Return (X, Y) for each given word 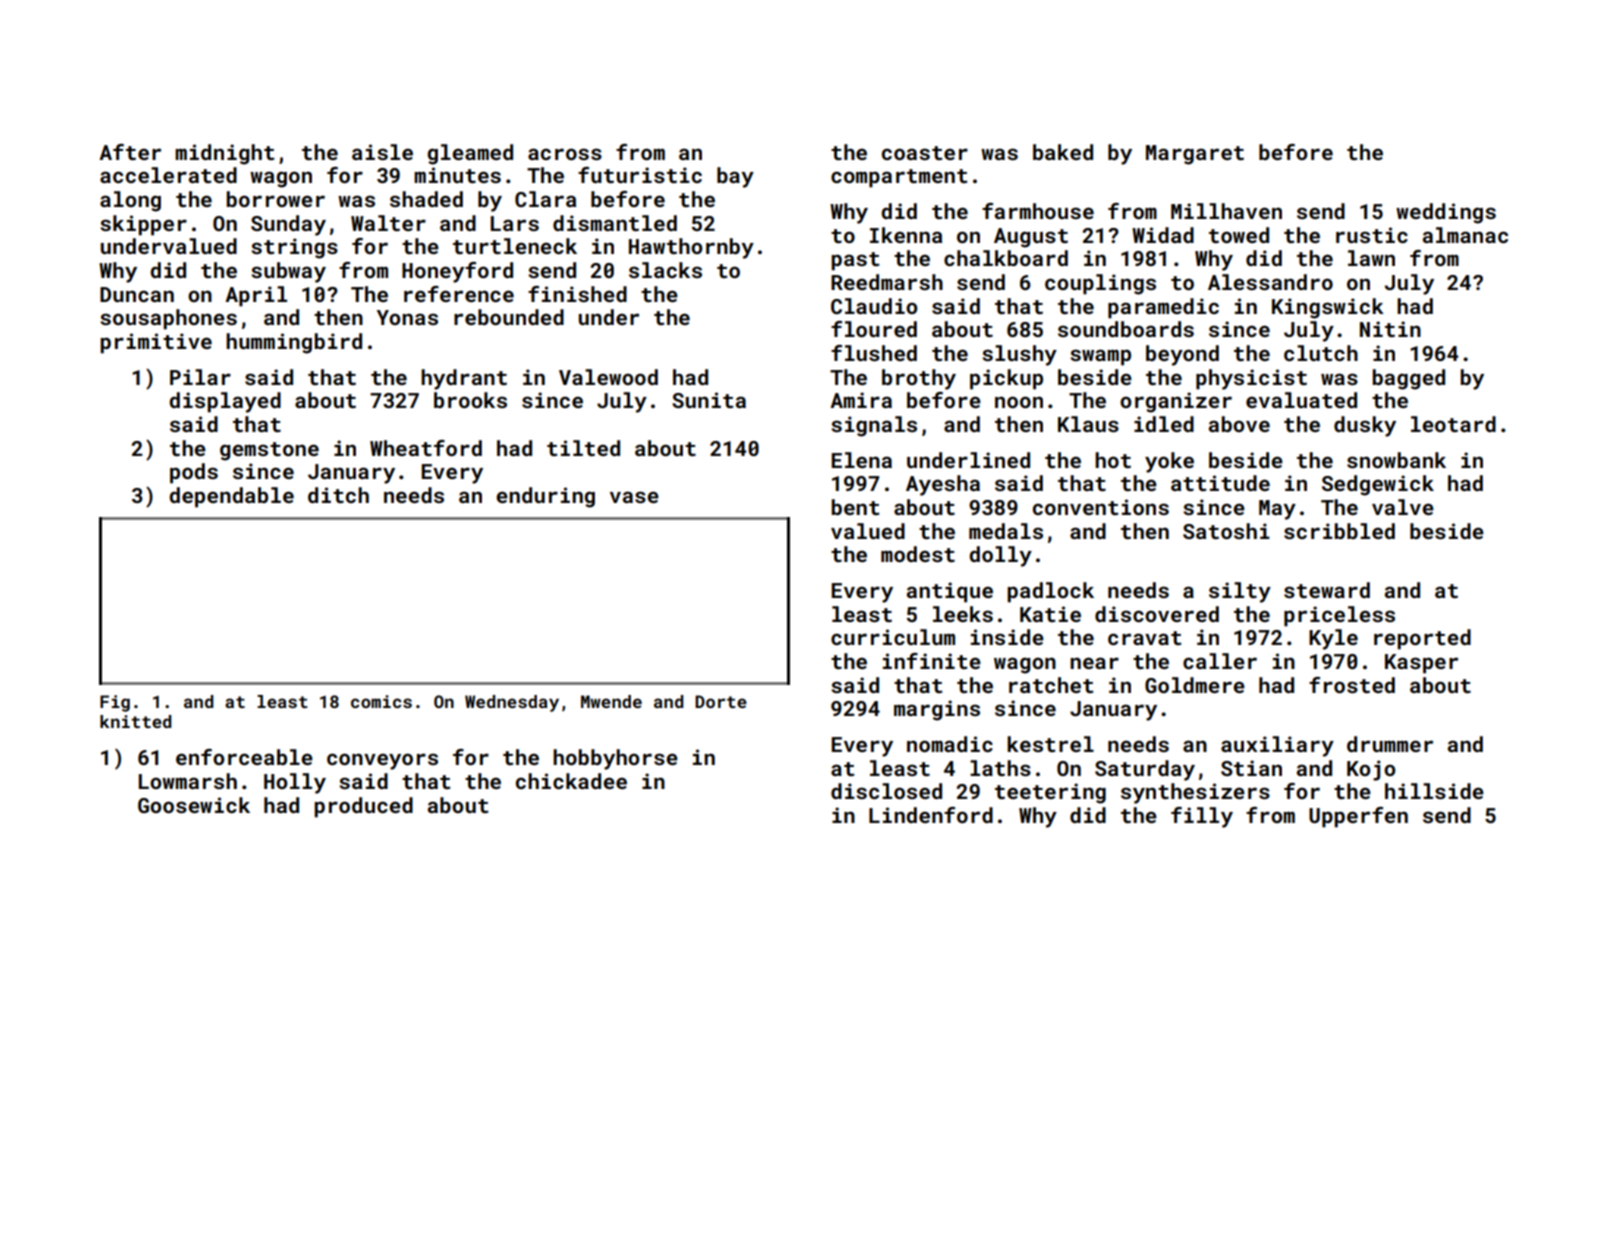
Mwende (611, 701)
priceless (1339, 616)
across (565, 154)
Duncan (137, 294)
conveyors (382, 761)
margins (937, 710)
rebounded (509, 317)
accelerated (168, 175)
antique (950, 592)
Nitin (1390, 329)
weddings (1446, 213)
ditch (338, 495)
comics (381, 701)
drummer (1390, 744)
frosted (1352, 685)
